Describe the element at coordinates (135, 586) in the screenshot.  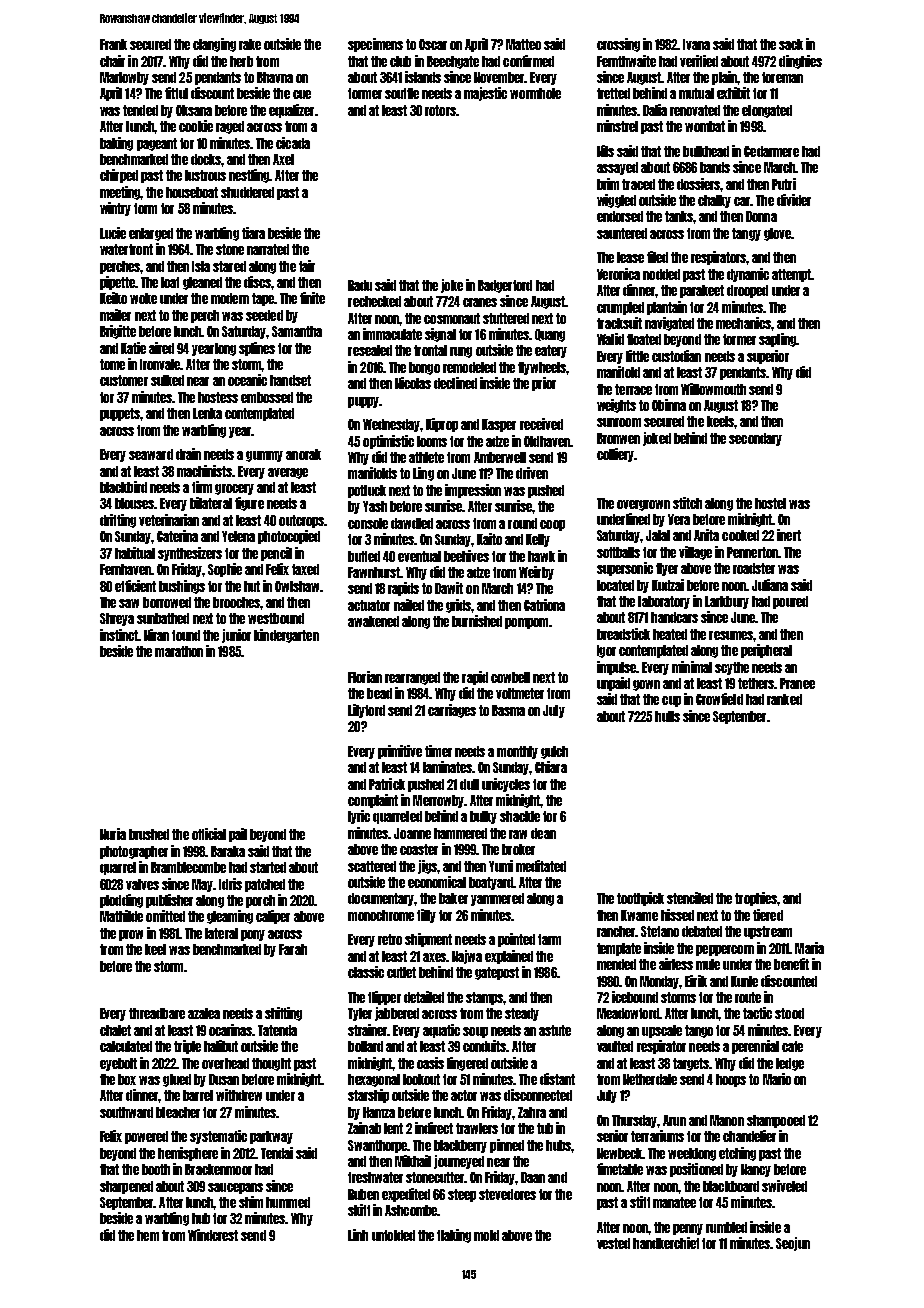
I see `efficient` at that location.
